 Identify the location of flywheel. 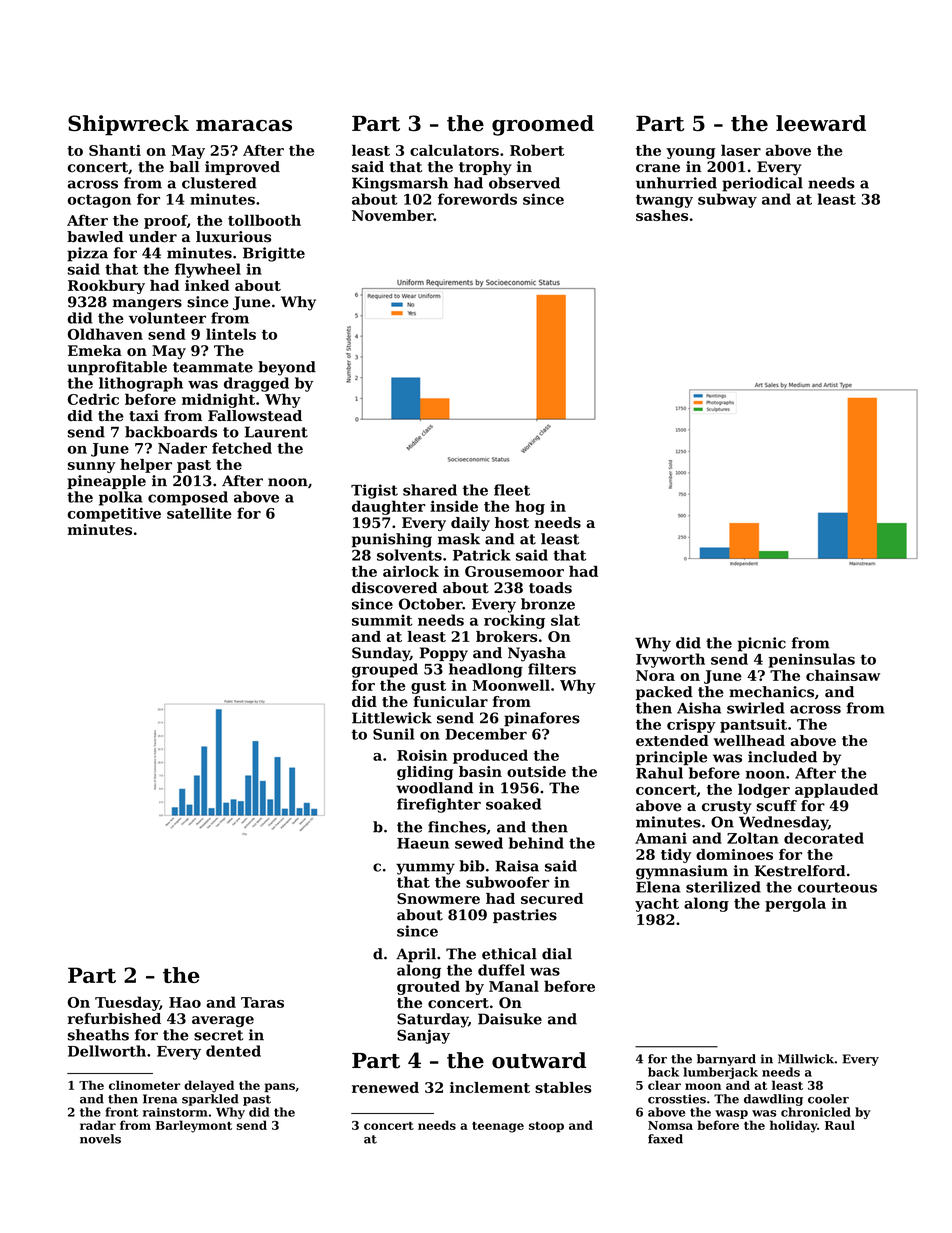
(208, 270).
